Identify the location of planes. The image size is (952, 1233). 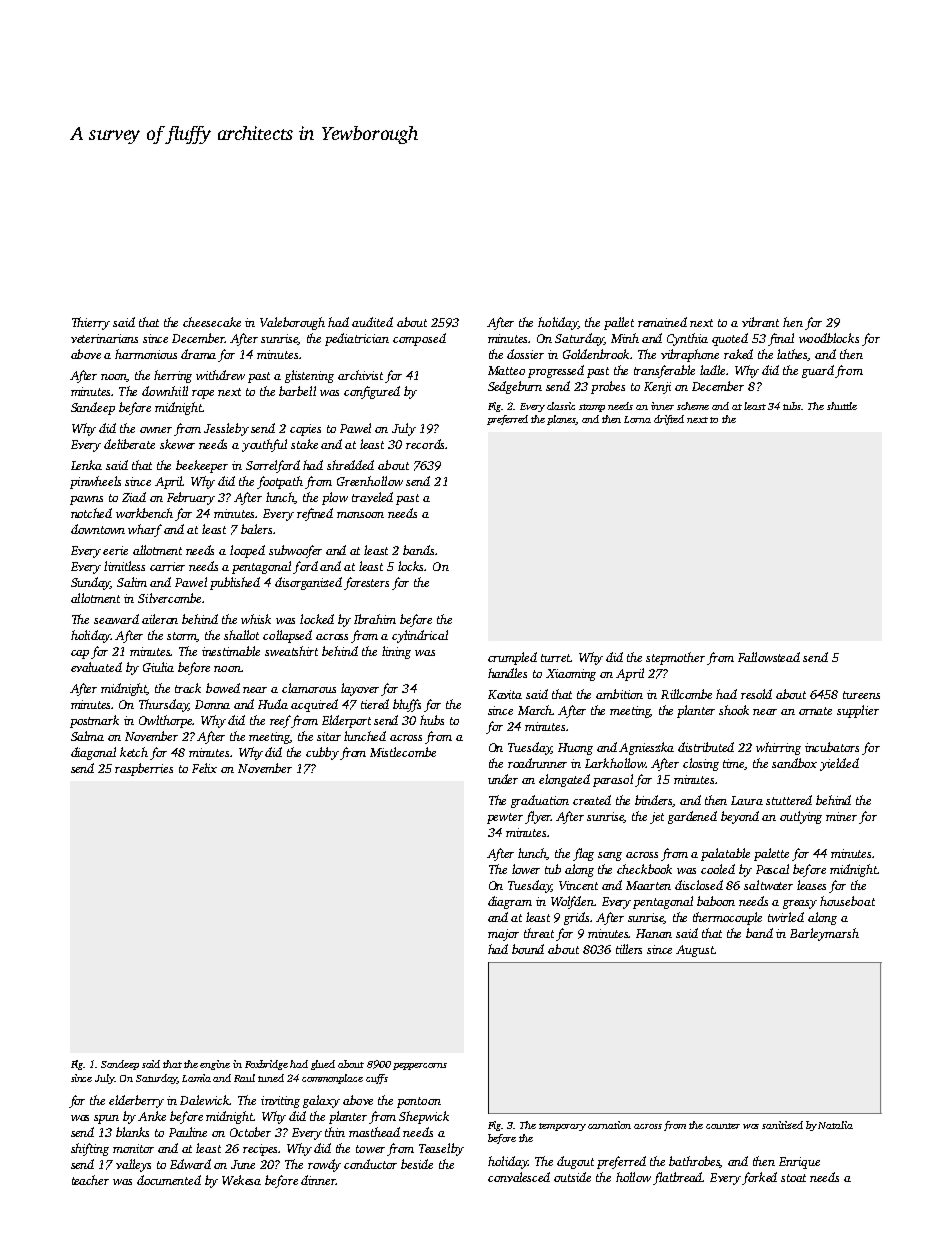
(561, 420).
